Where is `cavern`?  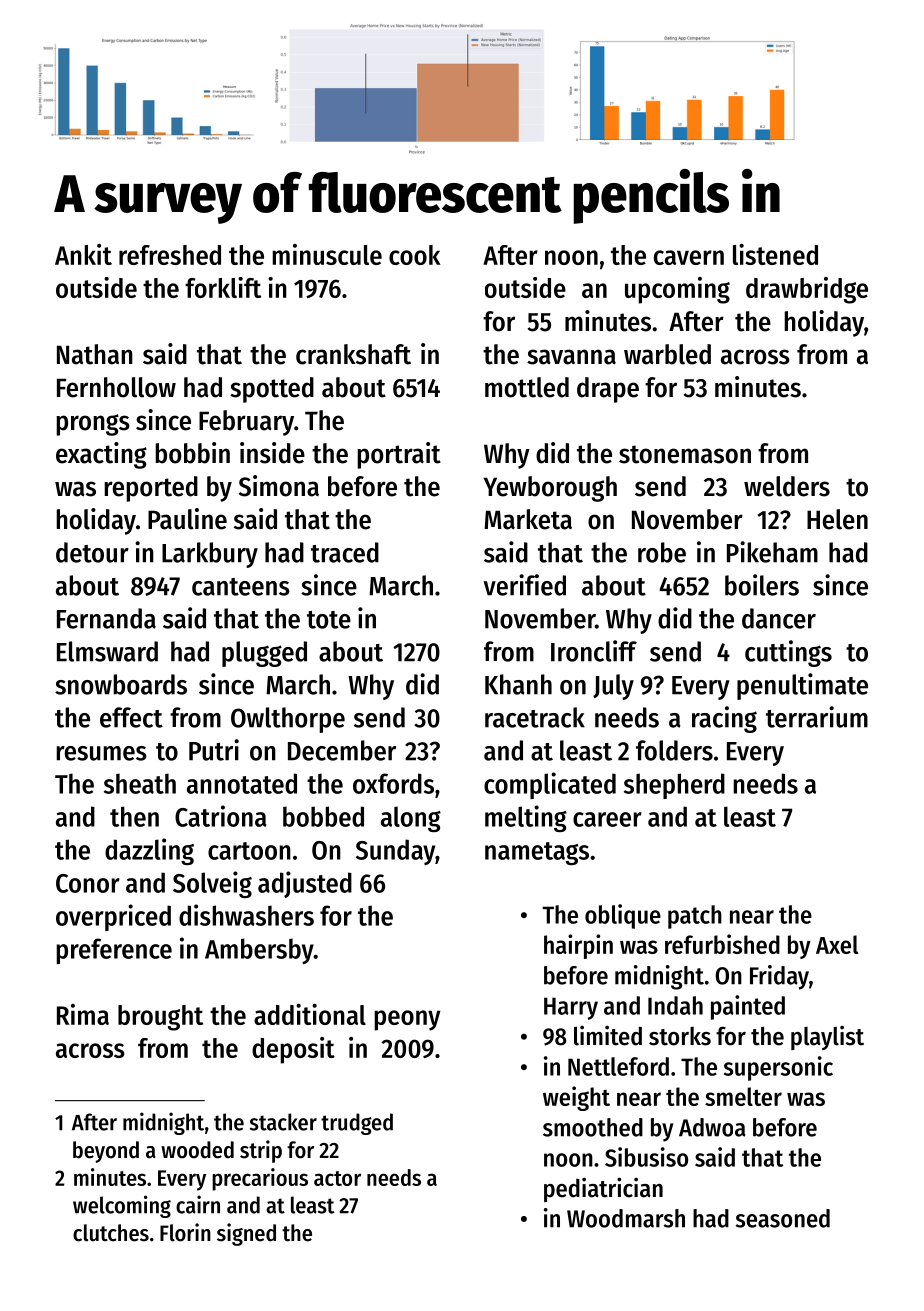 cavern is located at coordinates (689, 257).
